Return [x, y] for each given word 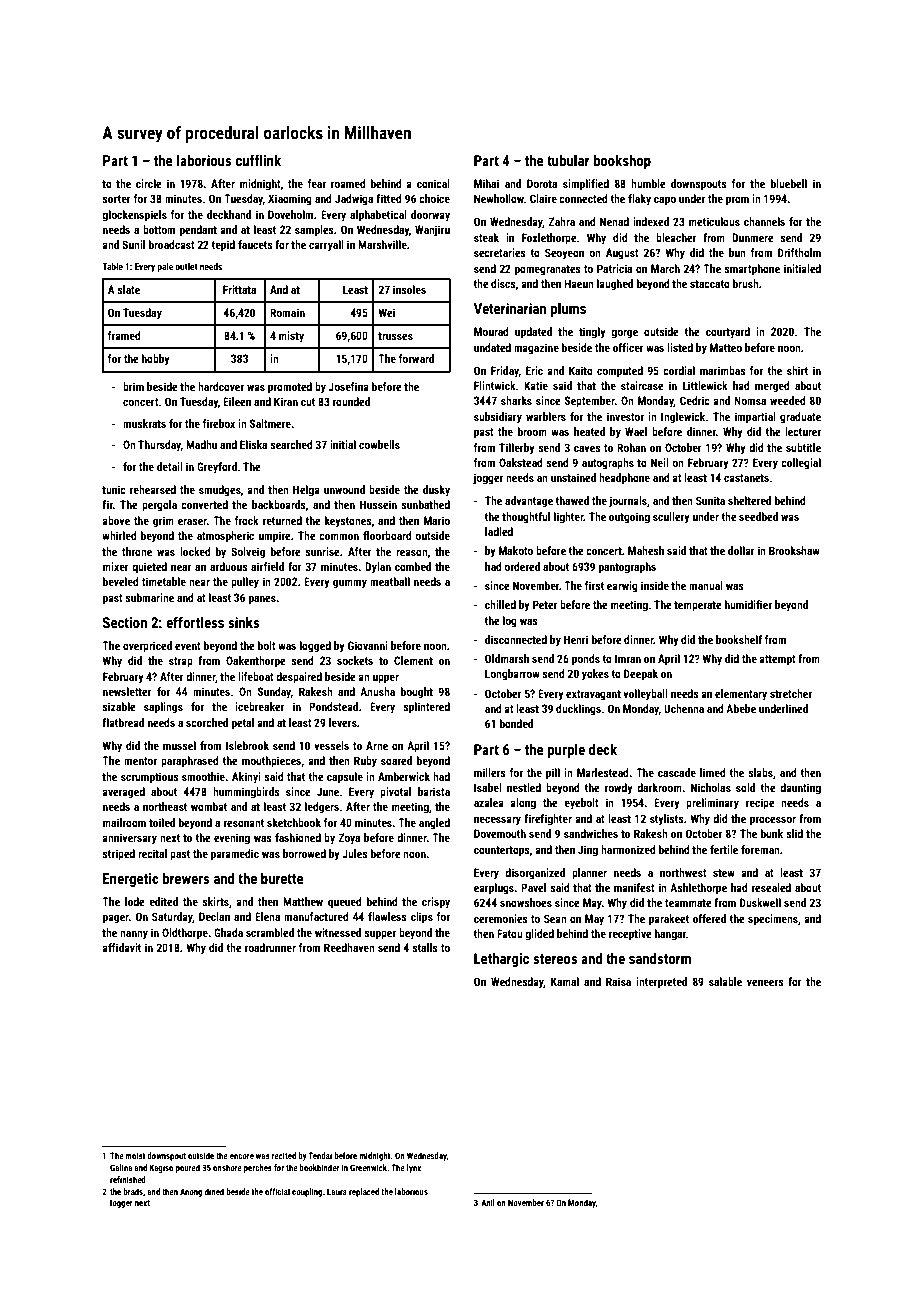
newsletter [127, 691]
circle [149, 183]
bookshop [622, 162]
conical [433, 183]
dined [214, 1191]
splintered [426, 708]
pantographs [627, 568]
